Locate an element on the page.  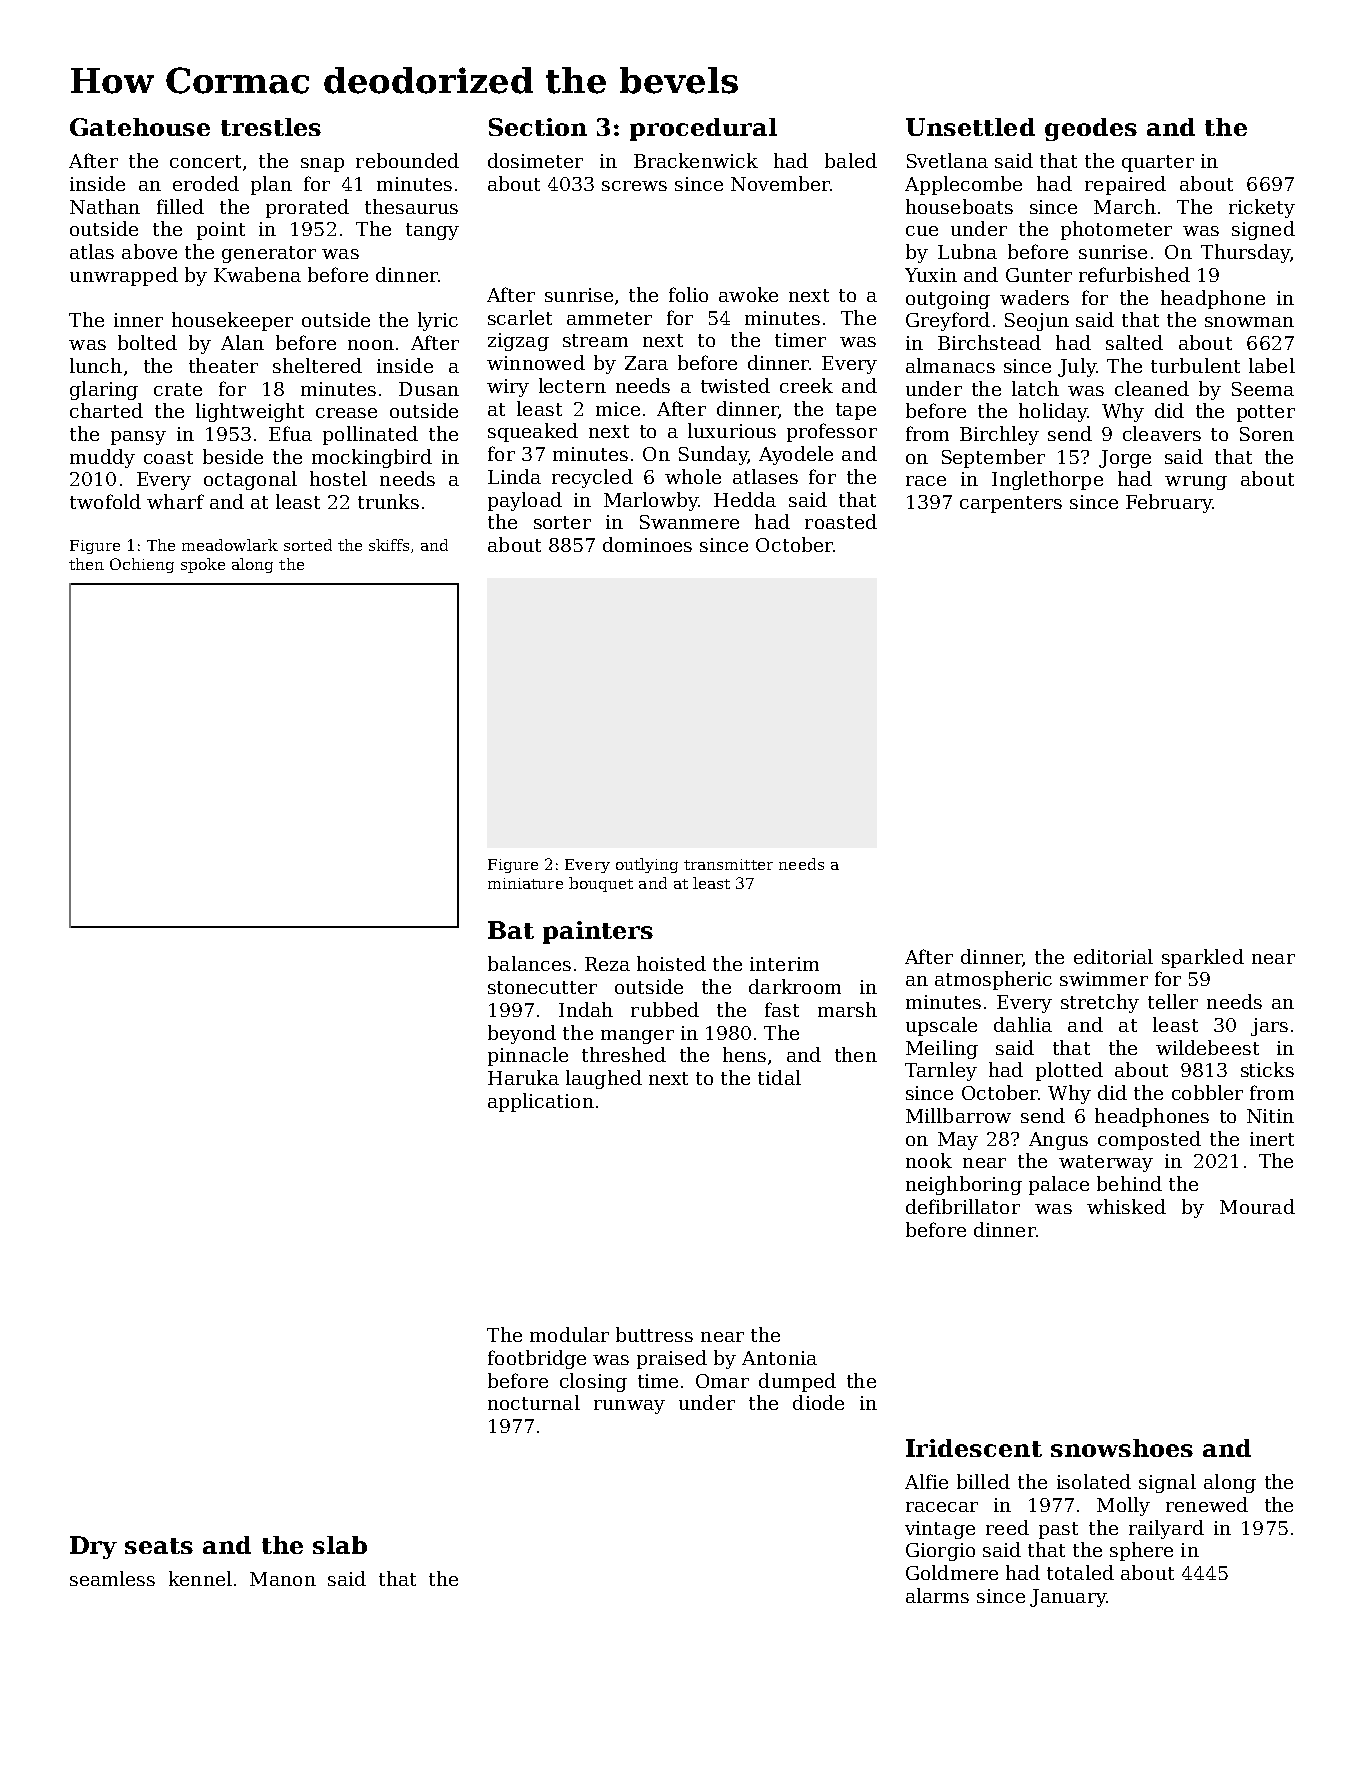
snowman is located at coordinates (1249, 322).
